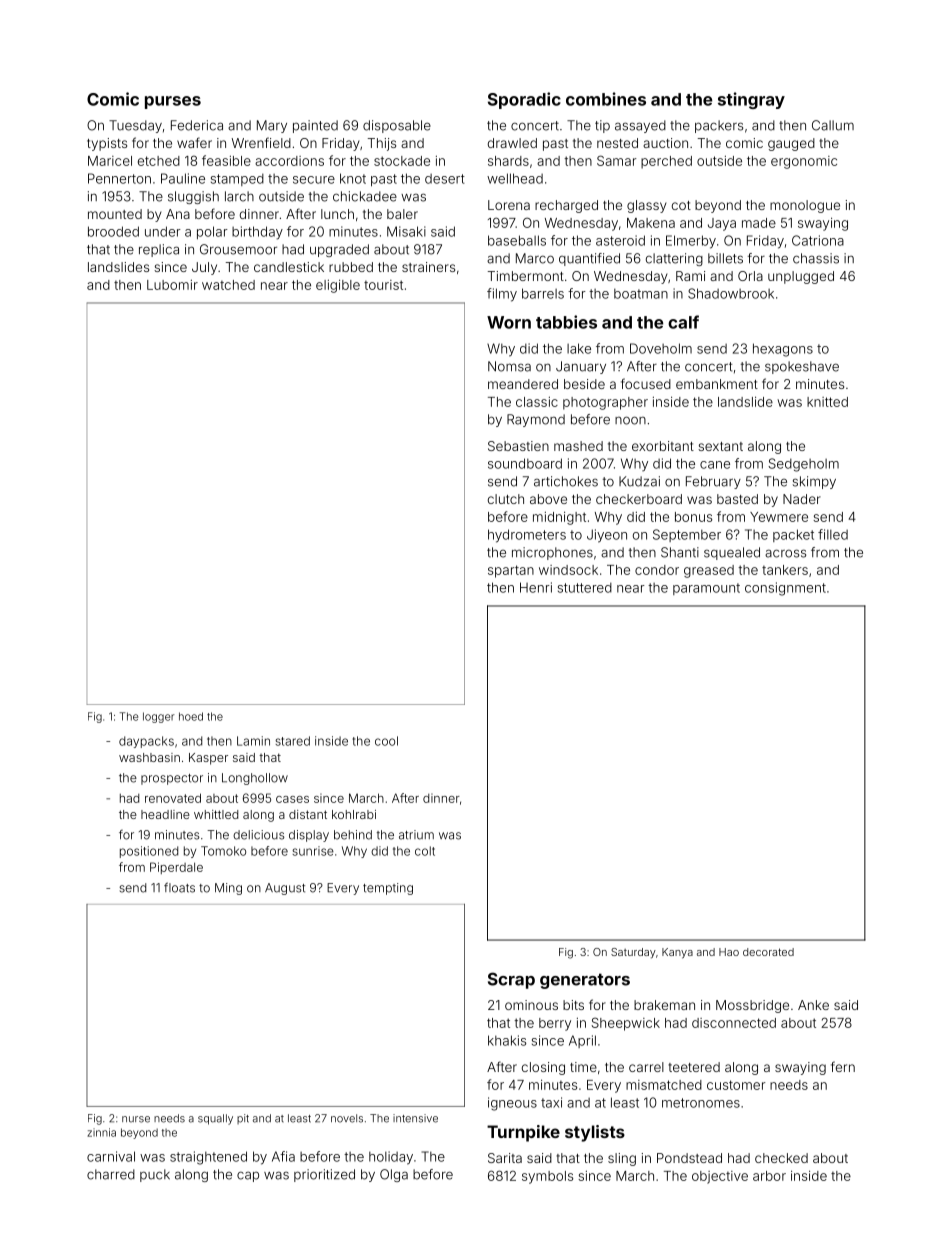 This image has height=1233, width=952. What do you see at coordinates (415, 1118) in the image?
I see `intensive` at bounding box center [415, 1118].
